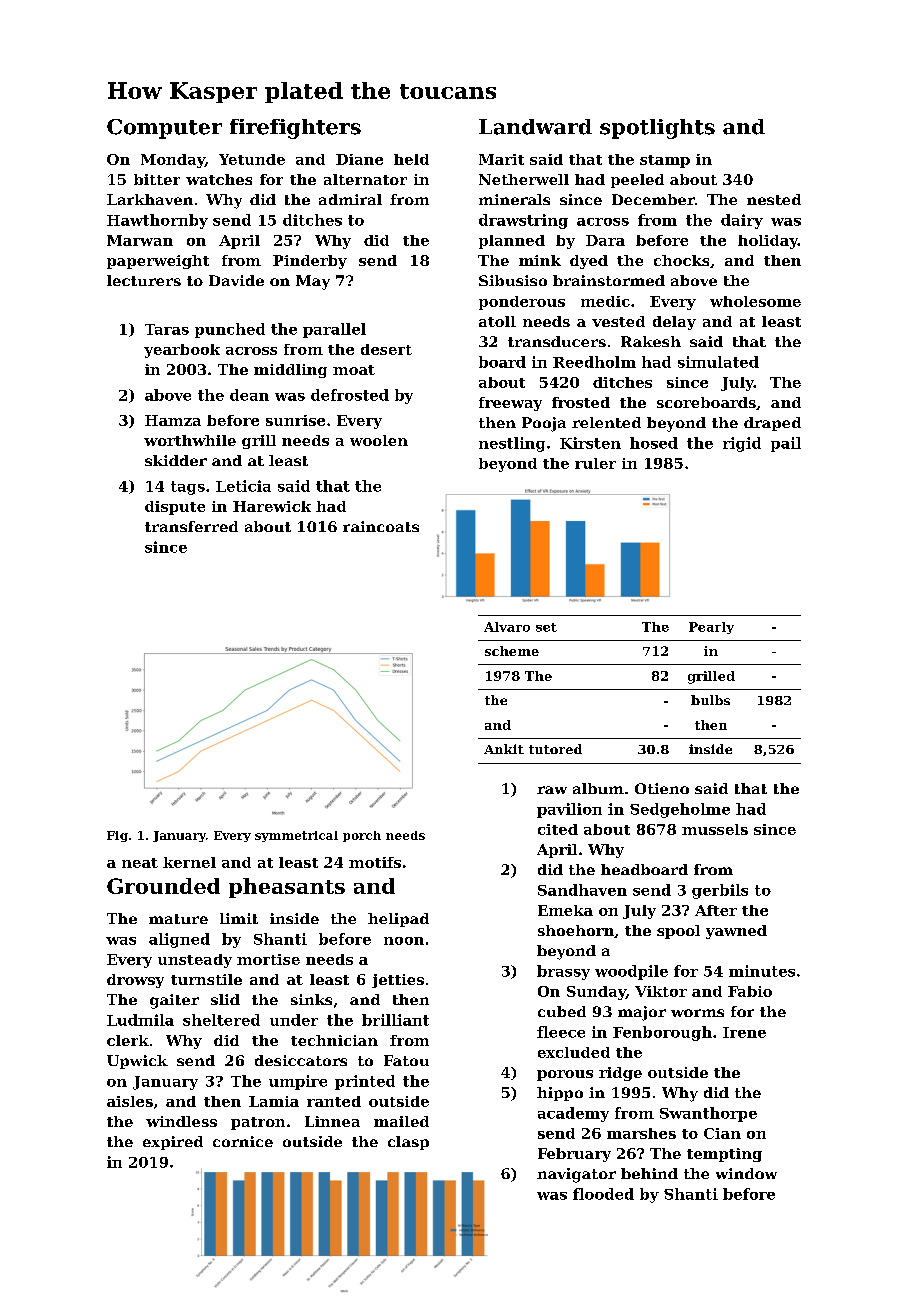  Describe the element at coordinates (173, 1143) in the screenshot. I see `expired` at that location.
